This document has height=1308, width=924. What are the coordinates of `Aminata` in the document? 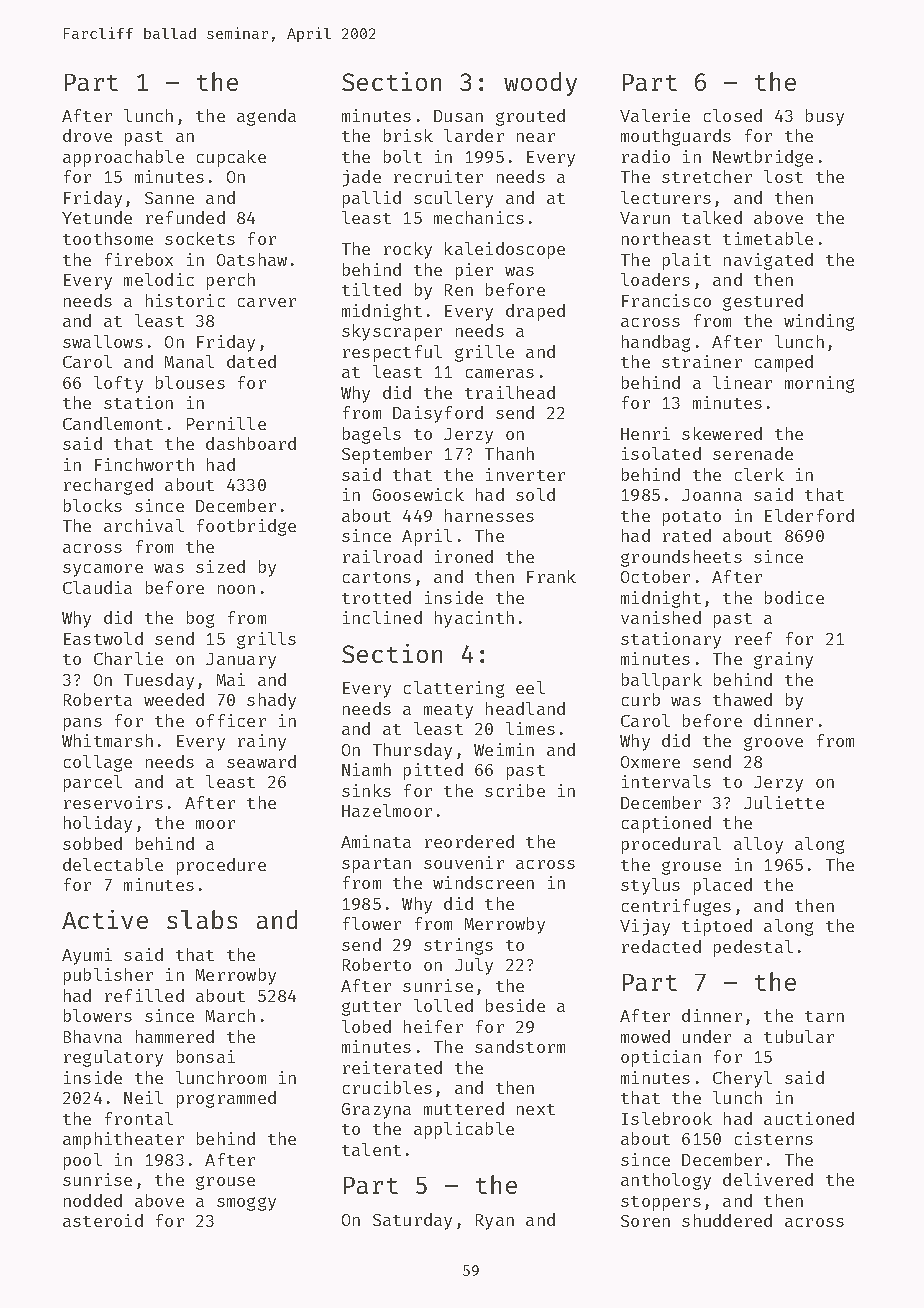 It's located at (376, 841).
